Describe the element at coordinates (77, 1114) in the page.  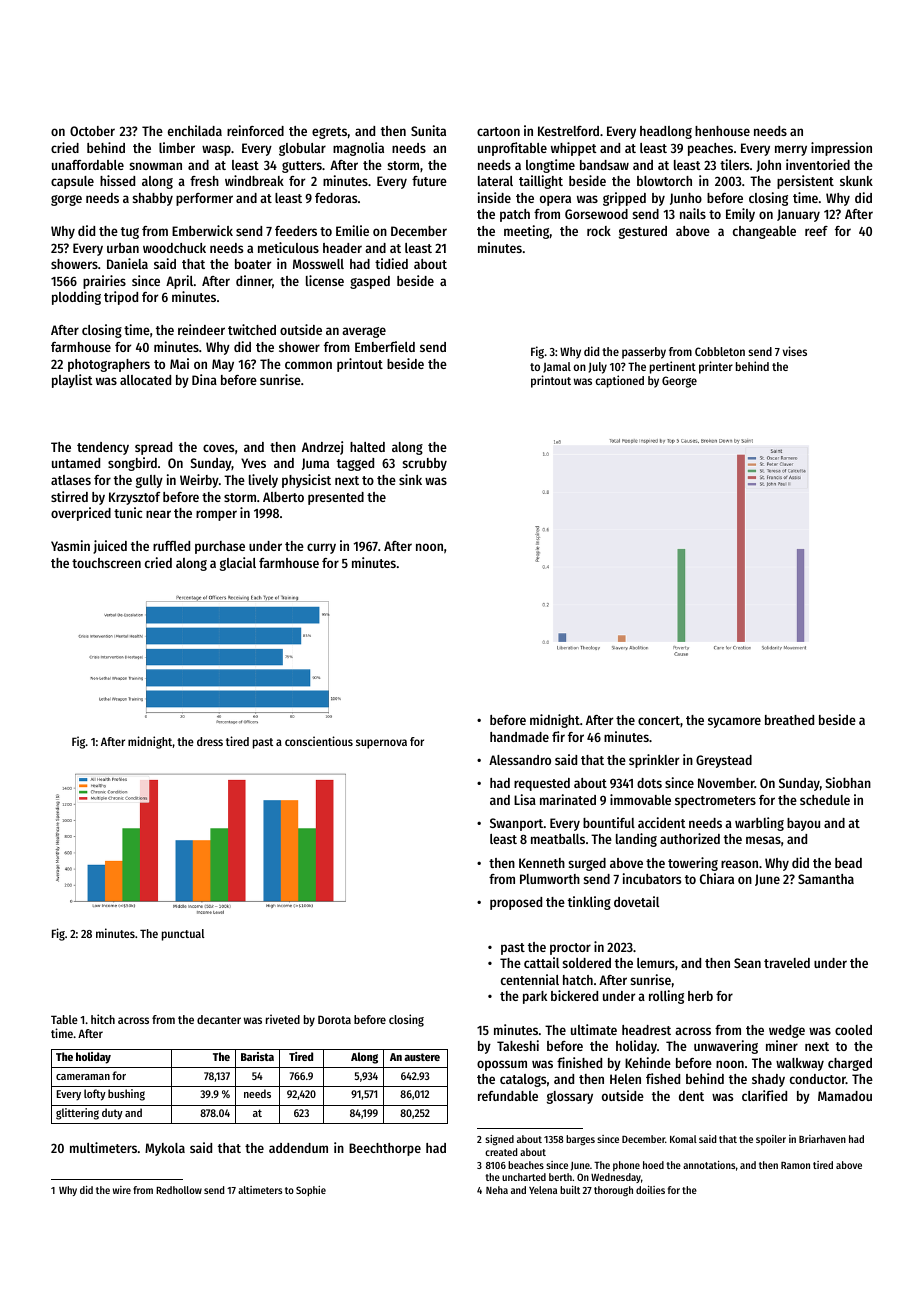
I see `glittering` at that location.
